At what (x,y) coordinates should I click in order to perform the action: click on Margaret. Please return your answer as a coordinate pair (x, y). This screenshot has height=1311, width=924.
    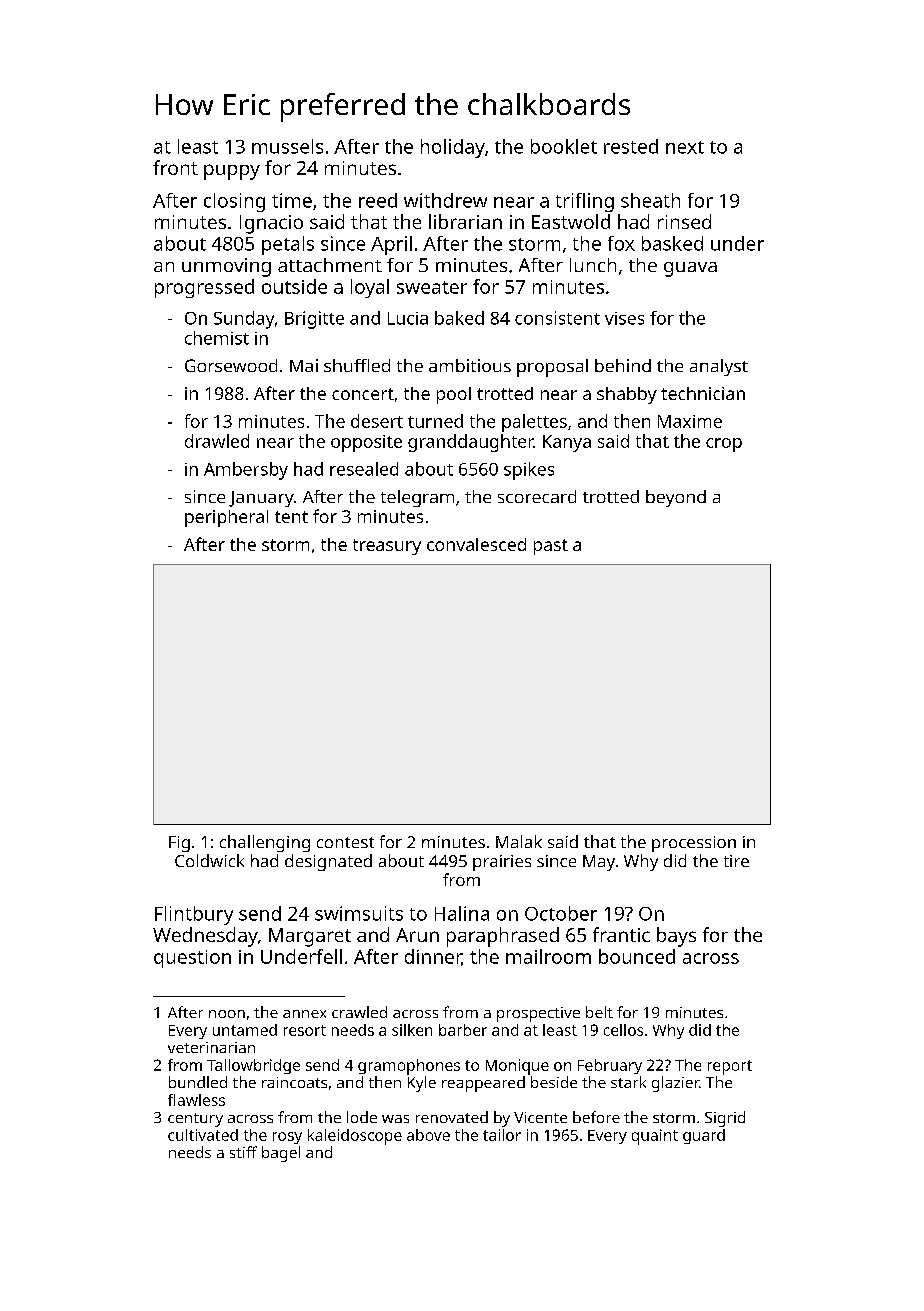
    Looking at the image, I should click on (310, 937).
